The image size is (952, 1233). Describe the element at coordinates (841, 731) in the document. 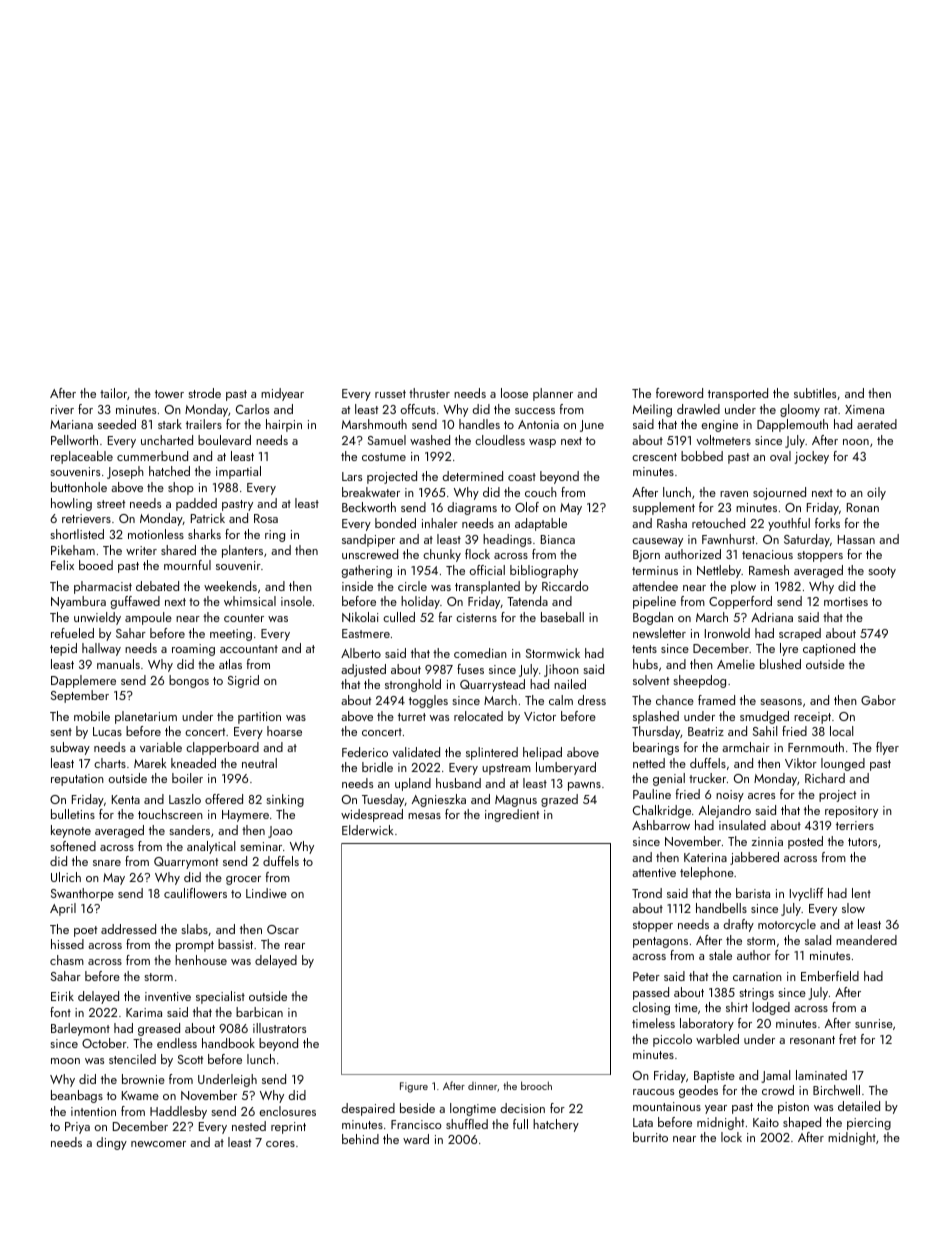

I see `local` at that location.
